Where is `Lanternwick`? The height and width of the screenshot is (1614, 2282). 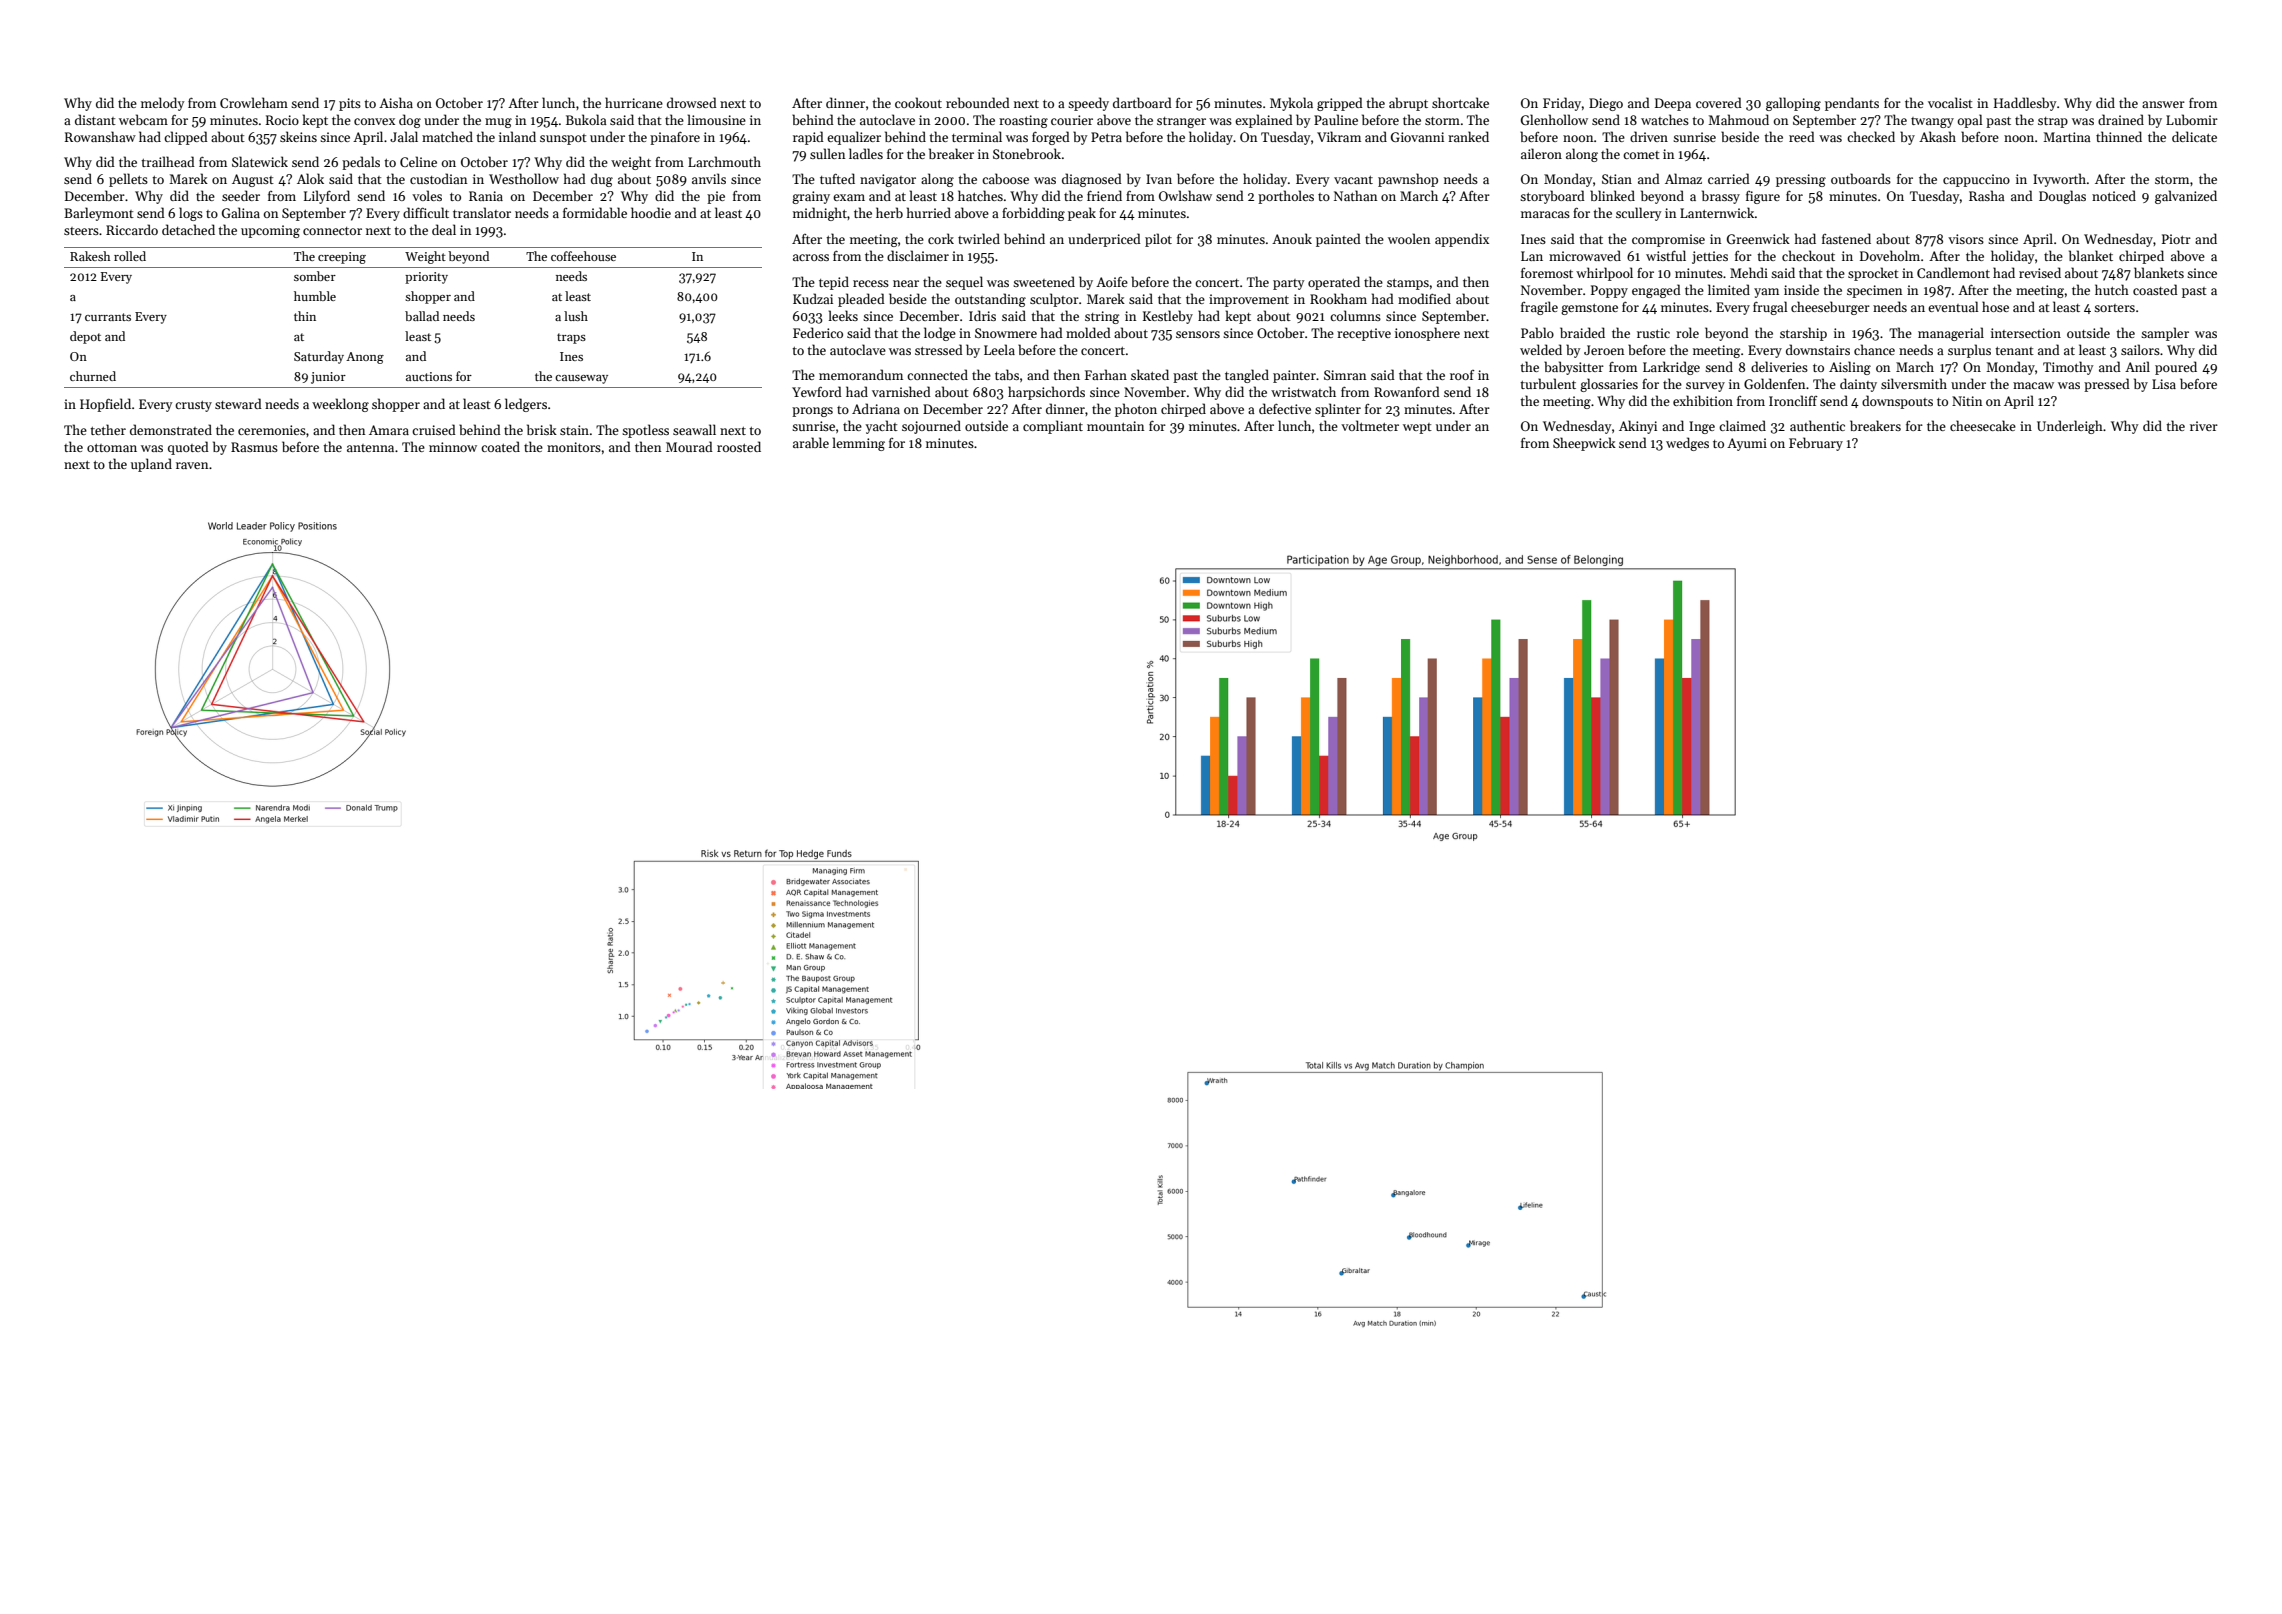
Lanternwick is located at coordinates (1717, 212).
